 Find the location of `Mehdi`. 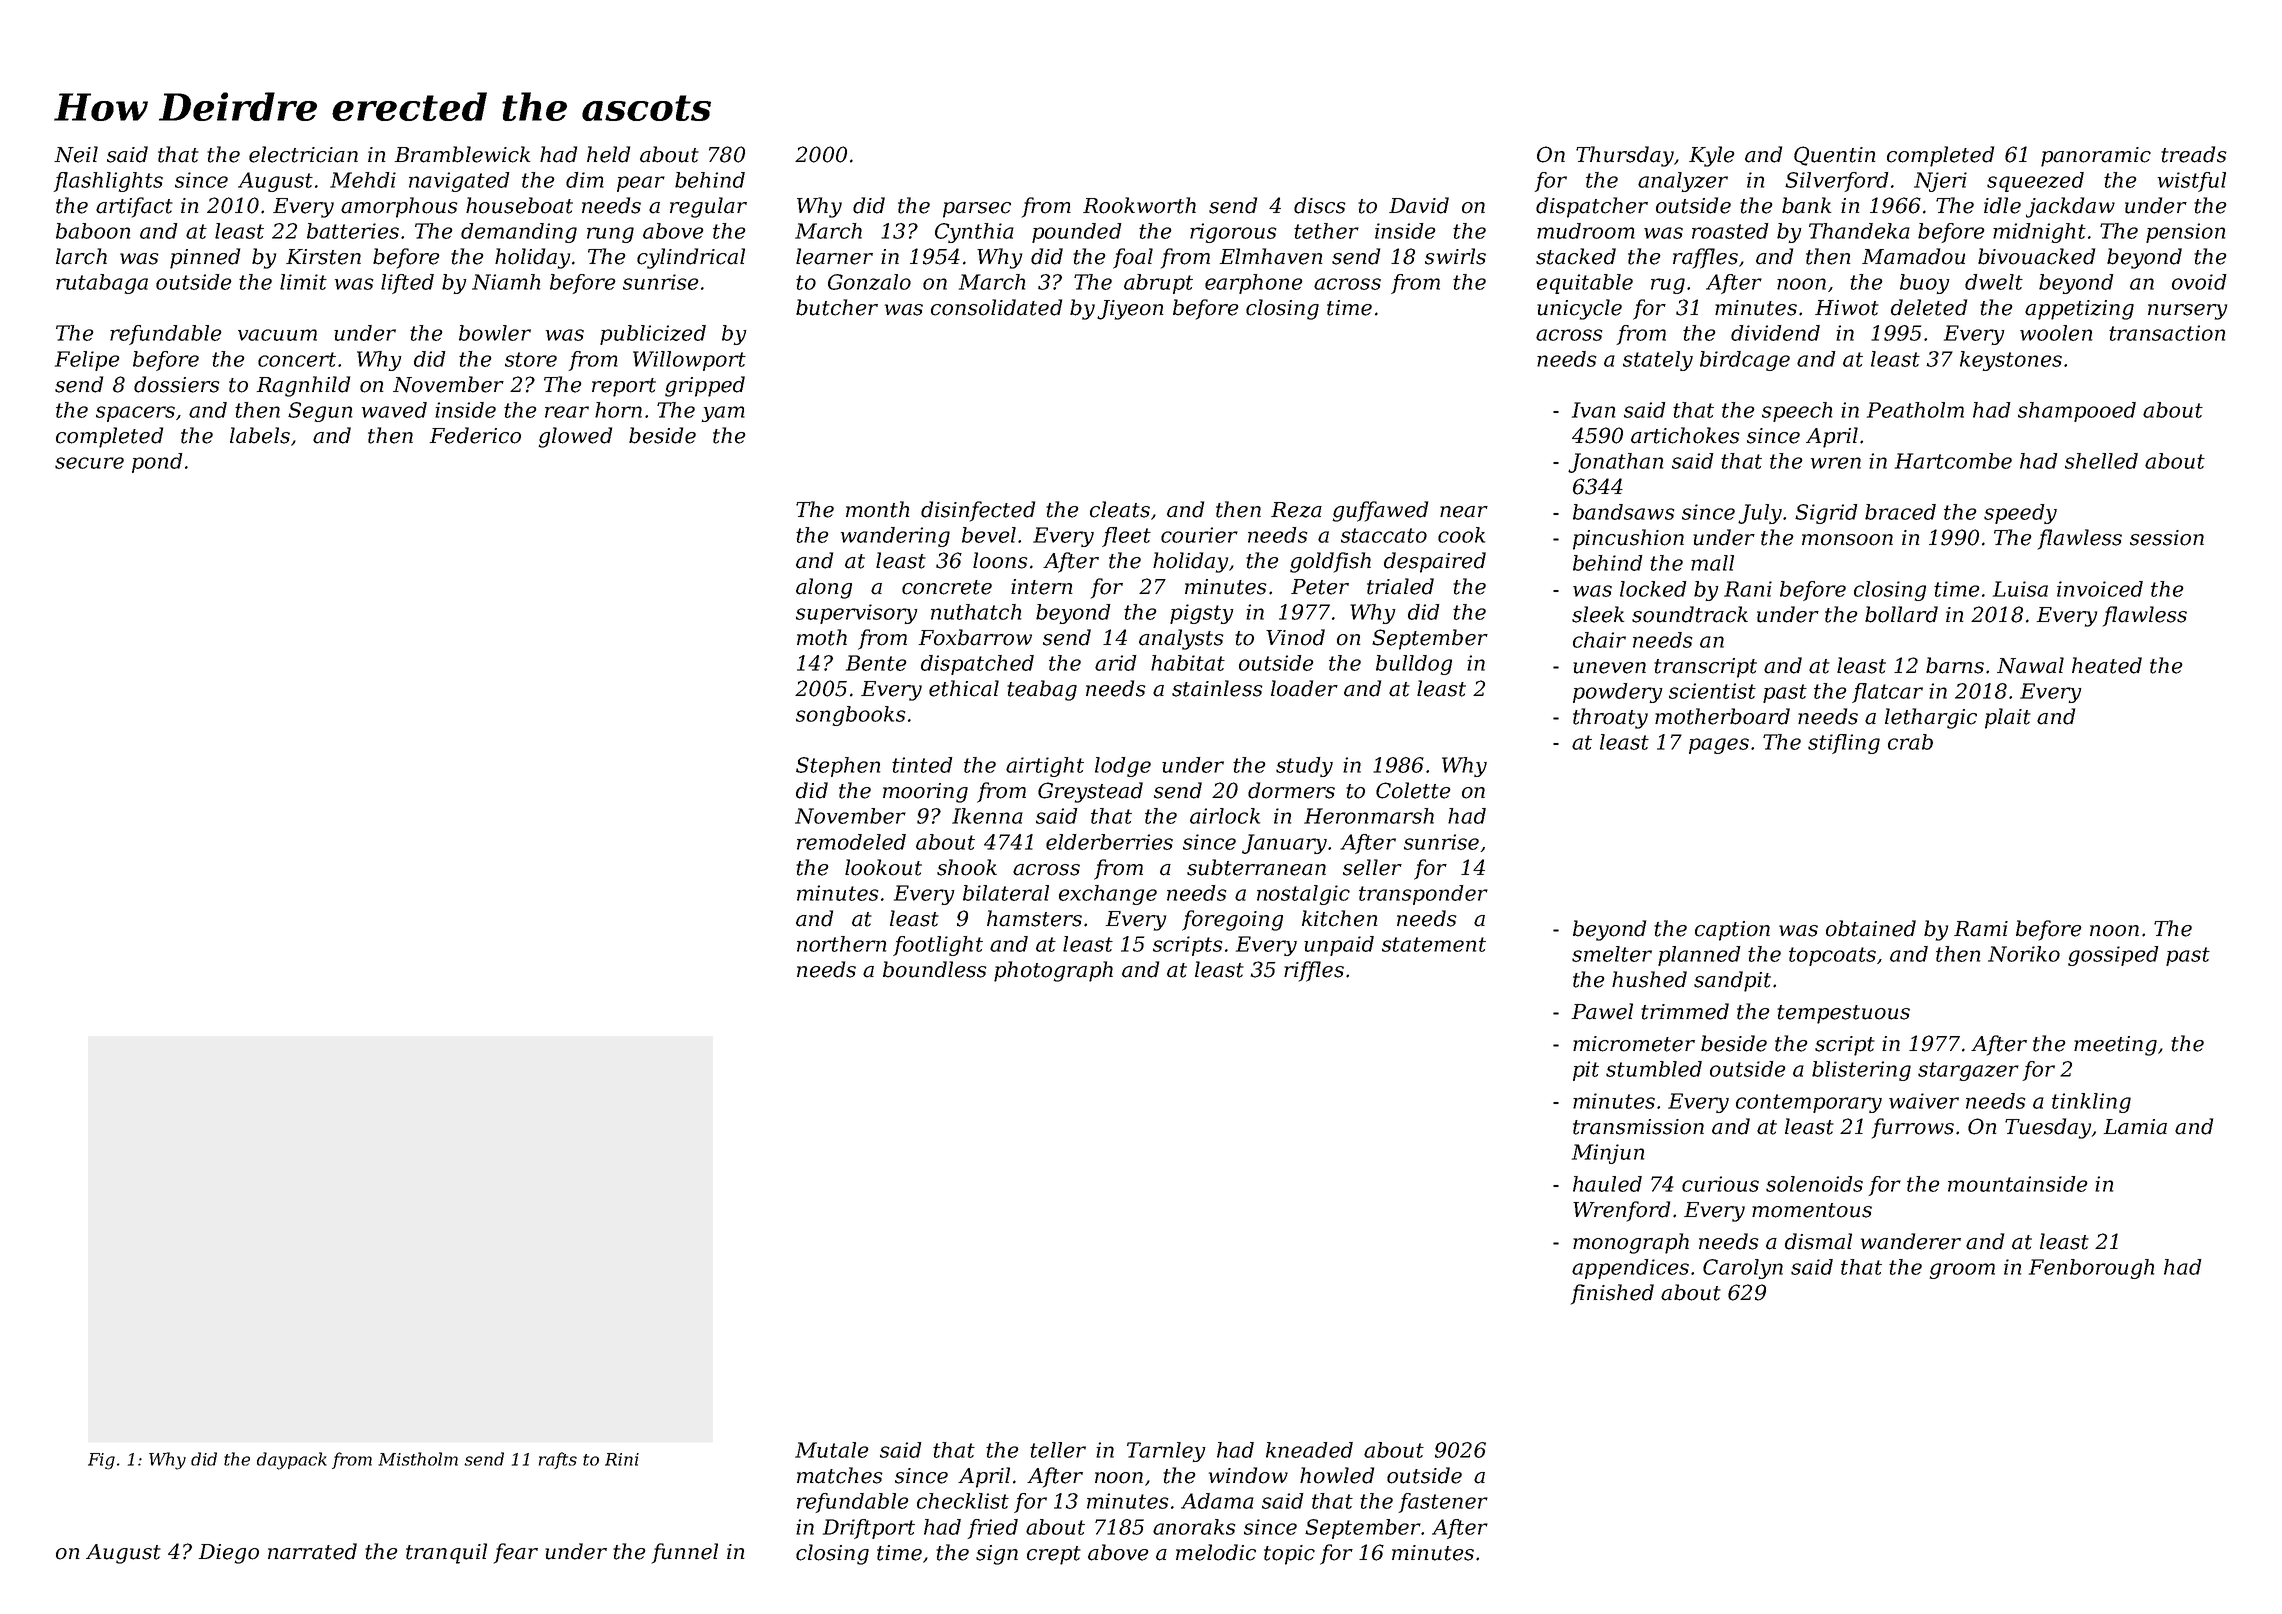

Mehdi is located at coordinates (363, 180).
